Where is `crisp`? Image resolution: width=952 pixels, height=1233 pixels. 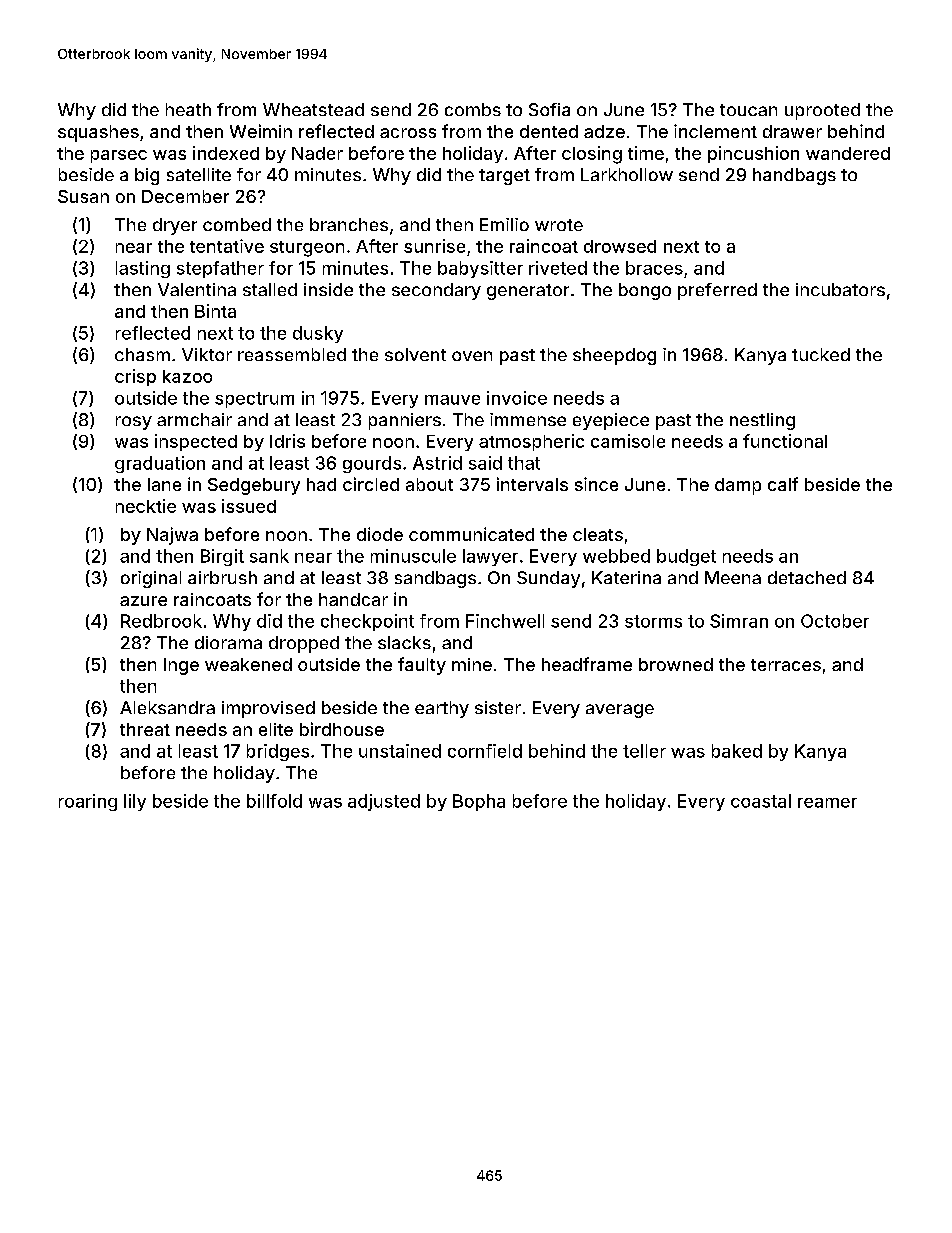
crisp is located at coordinates (135, 377).
